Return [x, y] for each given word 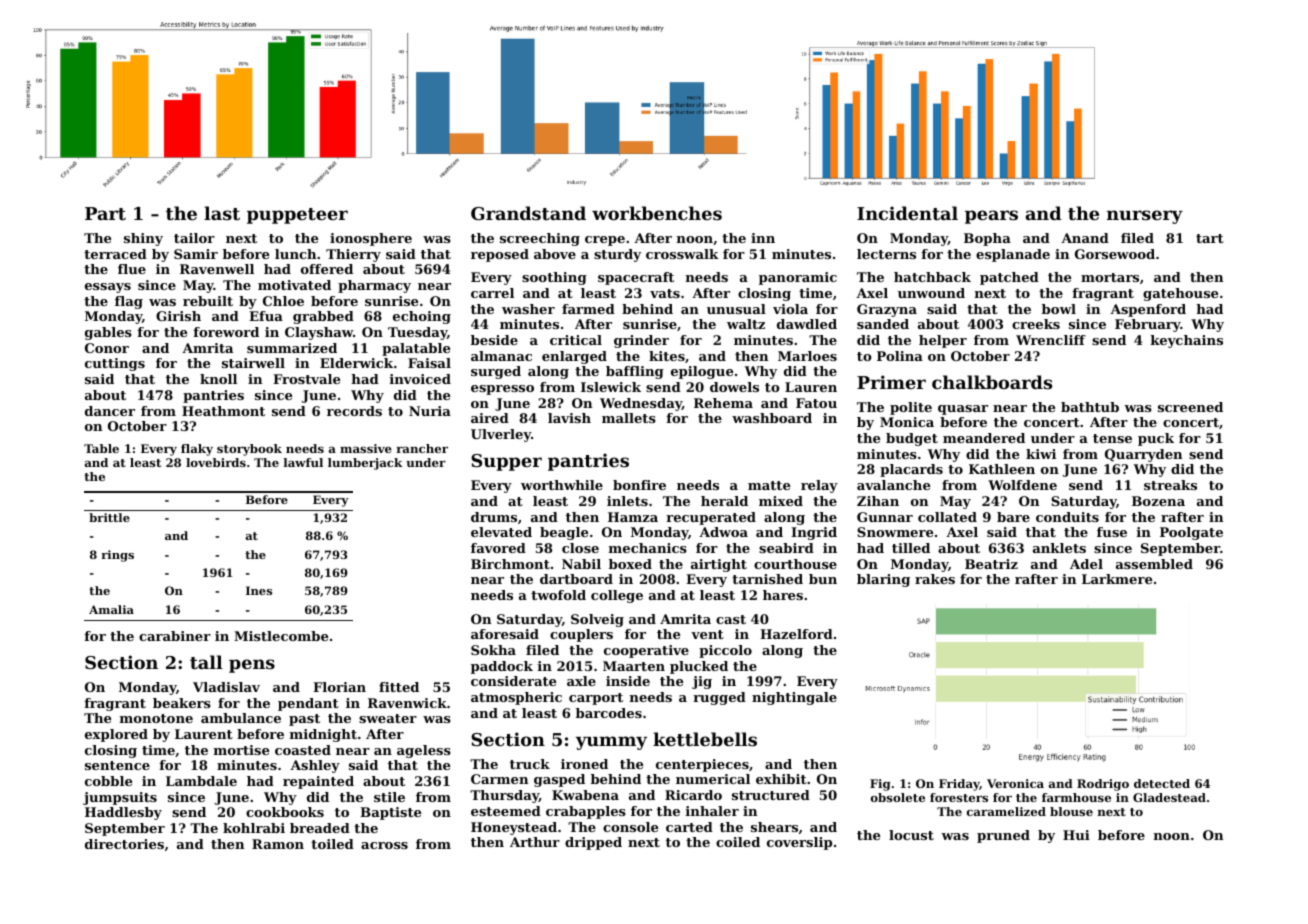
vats [665, 293]
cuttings [115, 364]
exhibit [781, 779]
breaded [320, 828]
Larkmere [1117, 579]
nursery [1145, 217]
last [222, 213]
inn [763, 238]
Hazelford [796, 634]
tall [206, 662]
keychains [1187, 341]
